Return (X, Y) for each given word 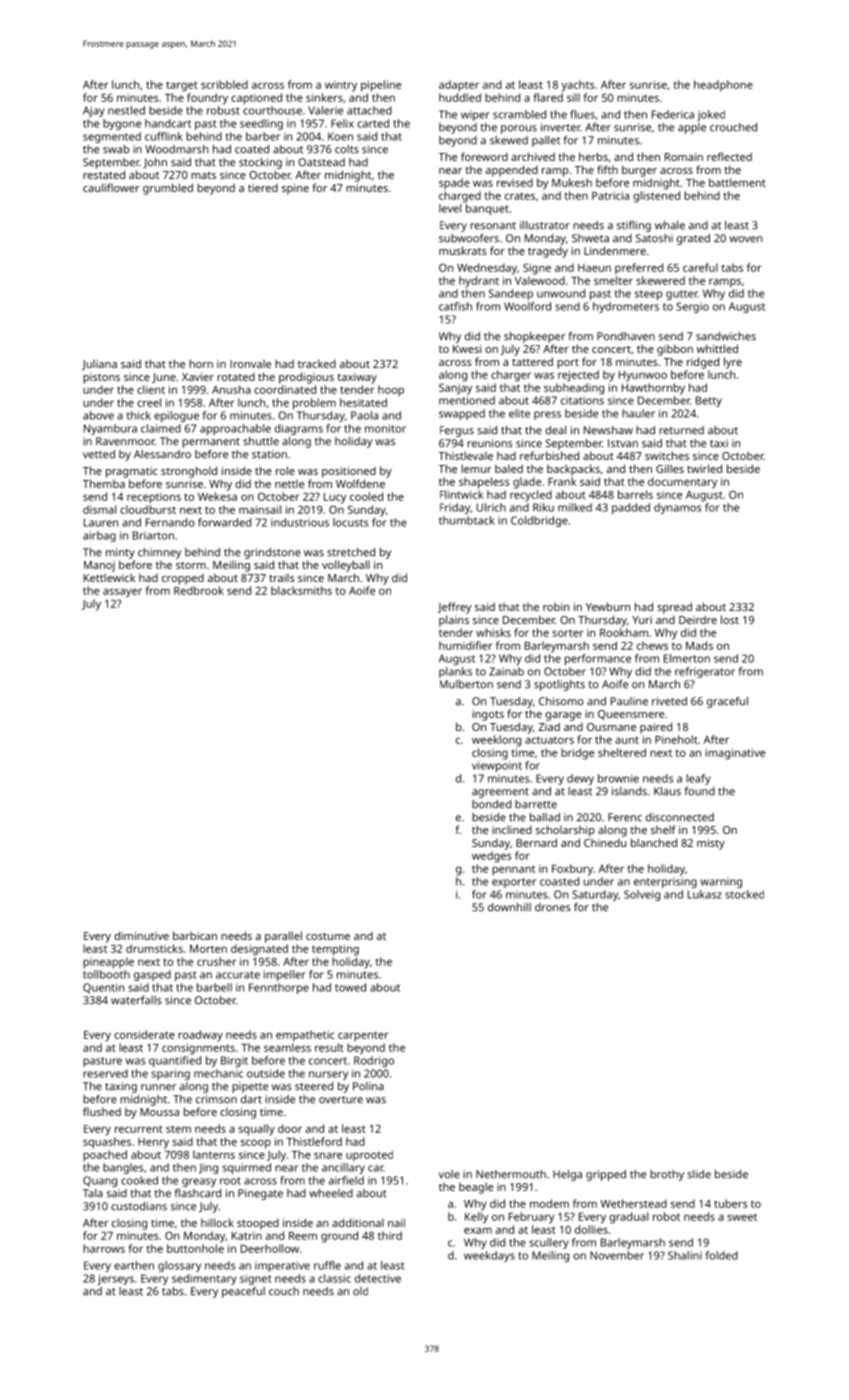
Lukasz (705, 894)
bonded (491, 804)
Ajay (94, 111)
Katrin (247, 1236)
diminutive (141, 935)
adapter (459, 86)
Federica (673, 114)
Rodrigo (374, 1061)
